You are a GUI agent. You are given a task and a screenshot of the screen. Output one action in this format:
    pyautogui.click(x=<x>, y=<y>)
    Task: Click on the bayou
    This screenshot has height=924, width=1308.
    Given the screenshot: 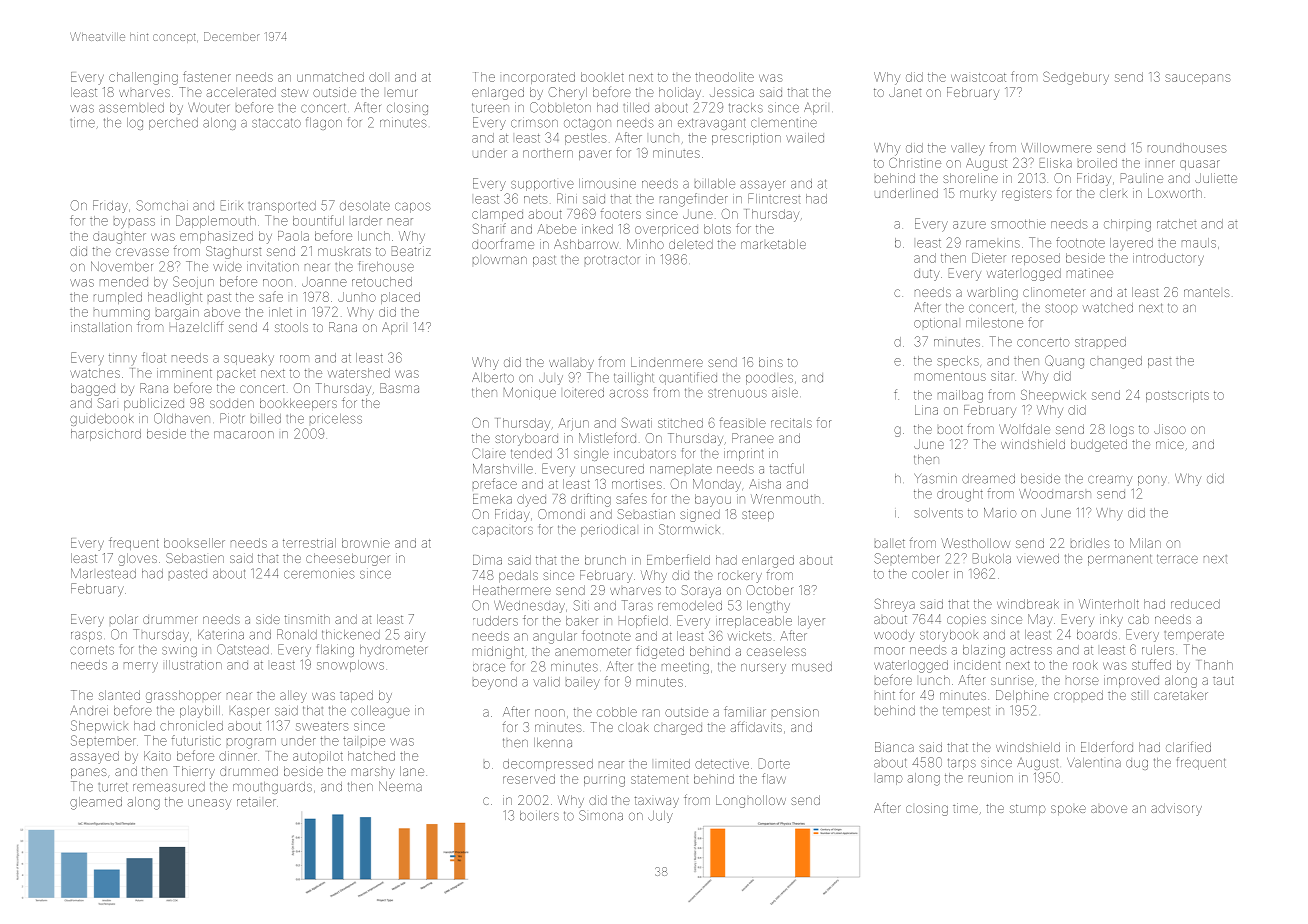 What is the action you would take?
    pyautogui.click(x=713, y=500)
